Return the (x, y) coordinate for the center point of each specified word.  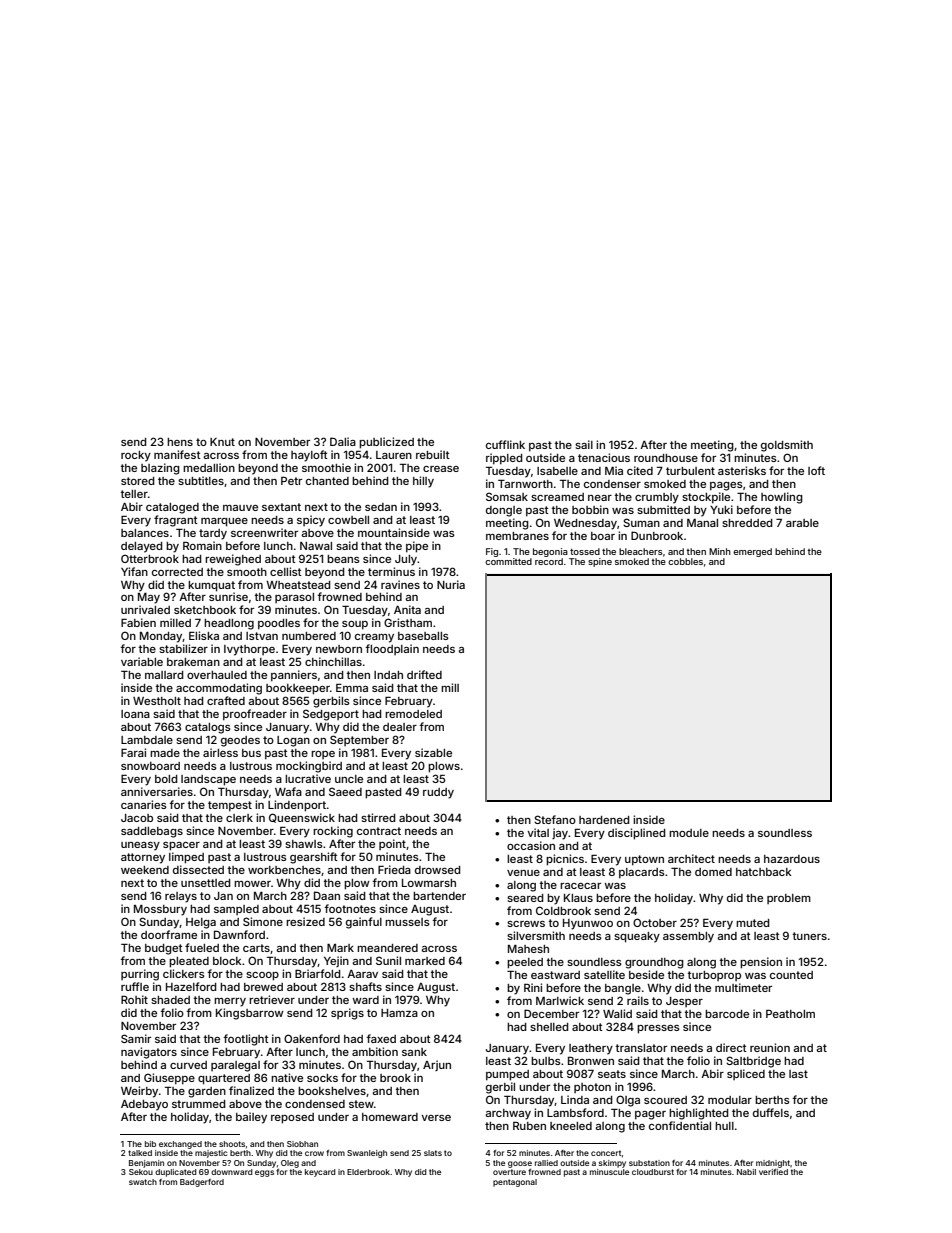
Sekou (141, 1172)
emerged (752, 552)
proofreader (255, 715)
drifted (424, 674)
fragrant (176, 521)
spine (600, 562)
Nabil (746, 1172)
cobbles (685, 561)
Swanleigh (367, 1154)
